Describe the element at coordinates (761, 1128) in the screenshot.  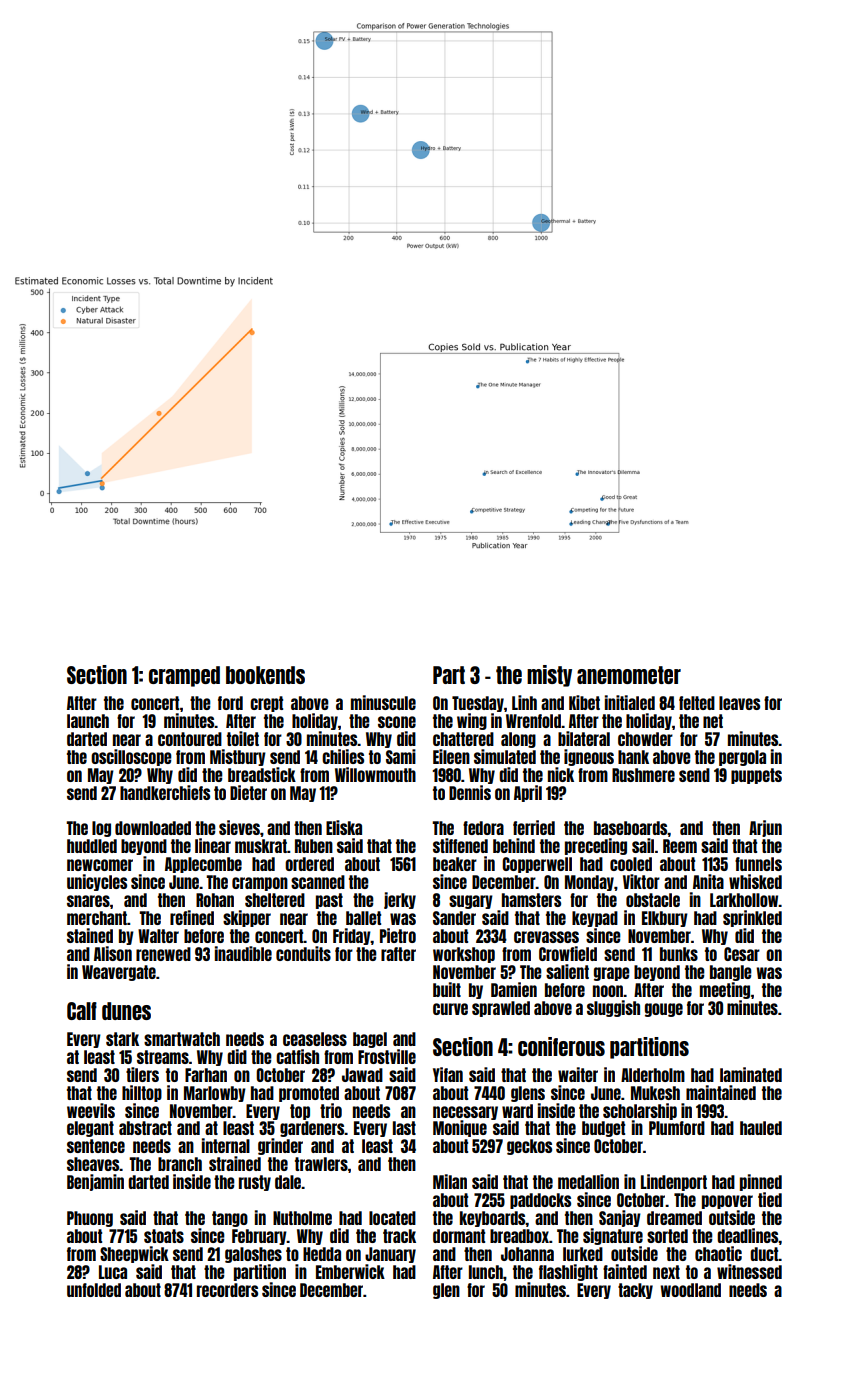
I see `hauled` at that location.
